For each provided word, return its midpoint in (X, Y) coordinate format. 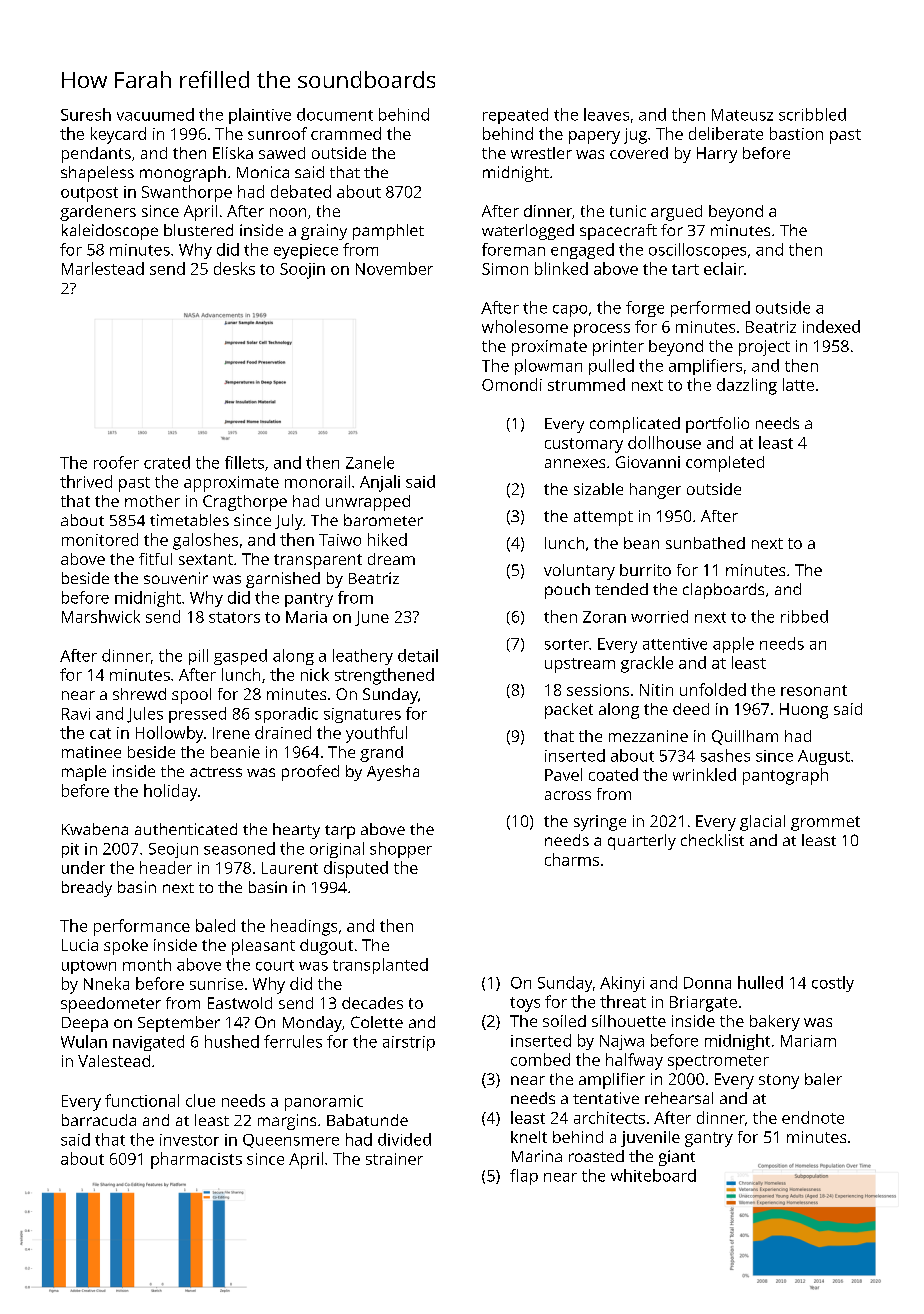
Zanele (370, 462)
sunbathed (705, 543)
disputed (356, 869)
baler (823, 1079)
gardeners (98, 213)
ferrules (293, 1041)
